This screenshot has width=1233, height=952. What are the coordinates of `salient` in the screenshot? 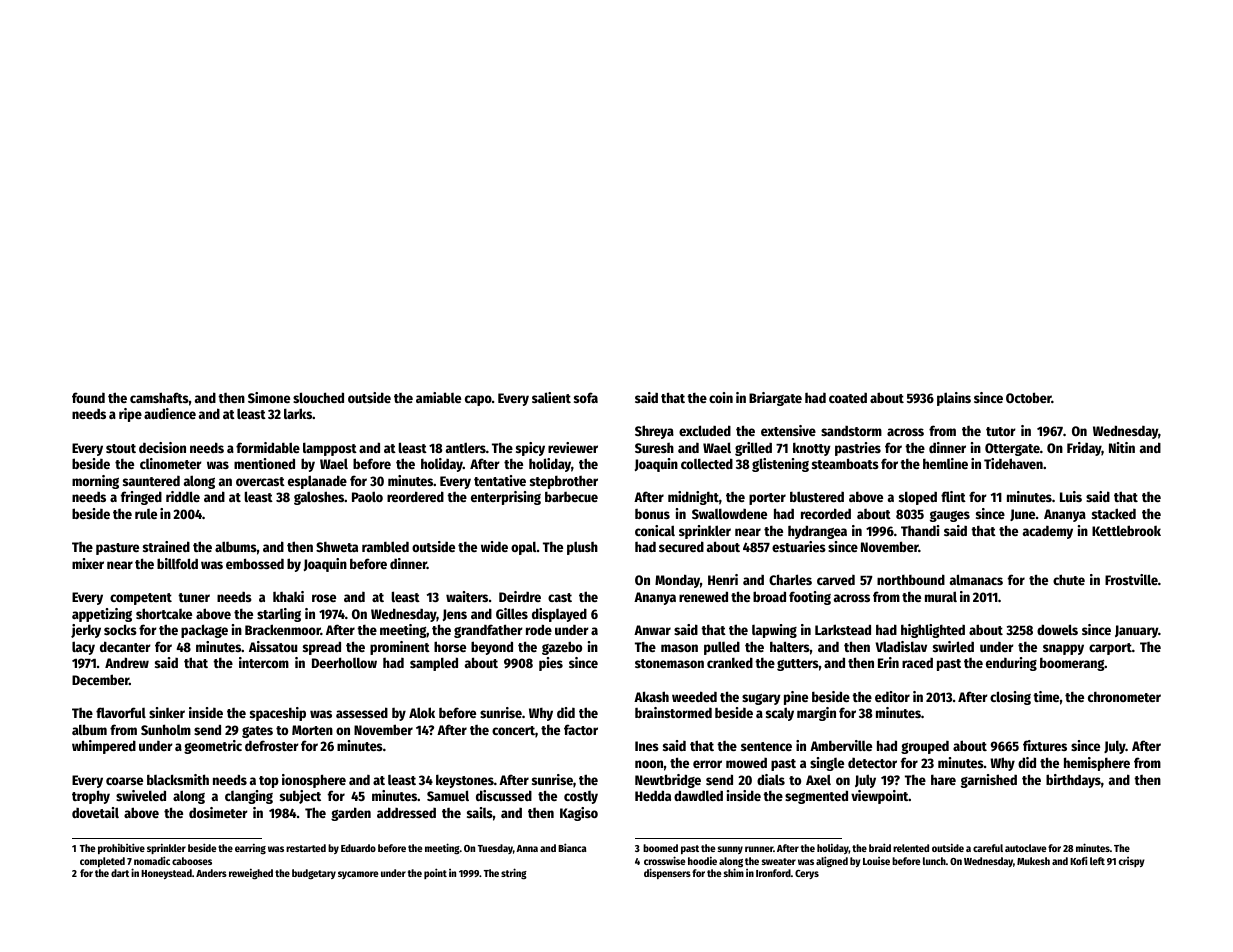 It's located at (551, 397).
